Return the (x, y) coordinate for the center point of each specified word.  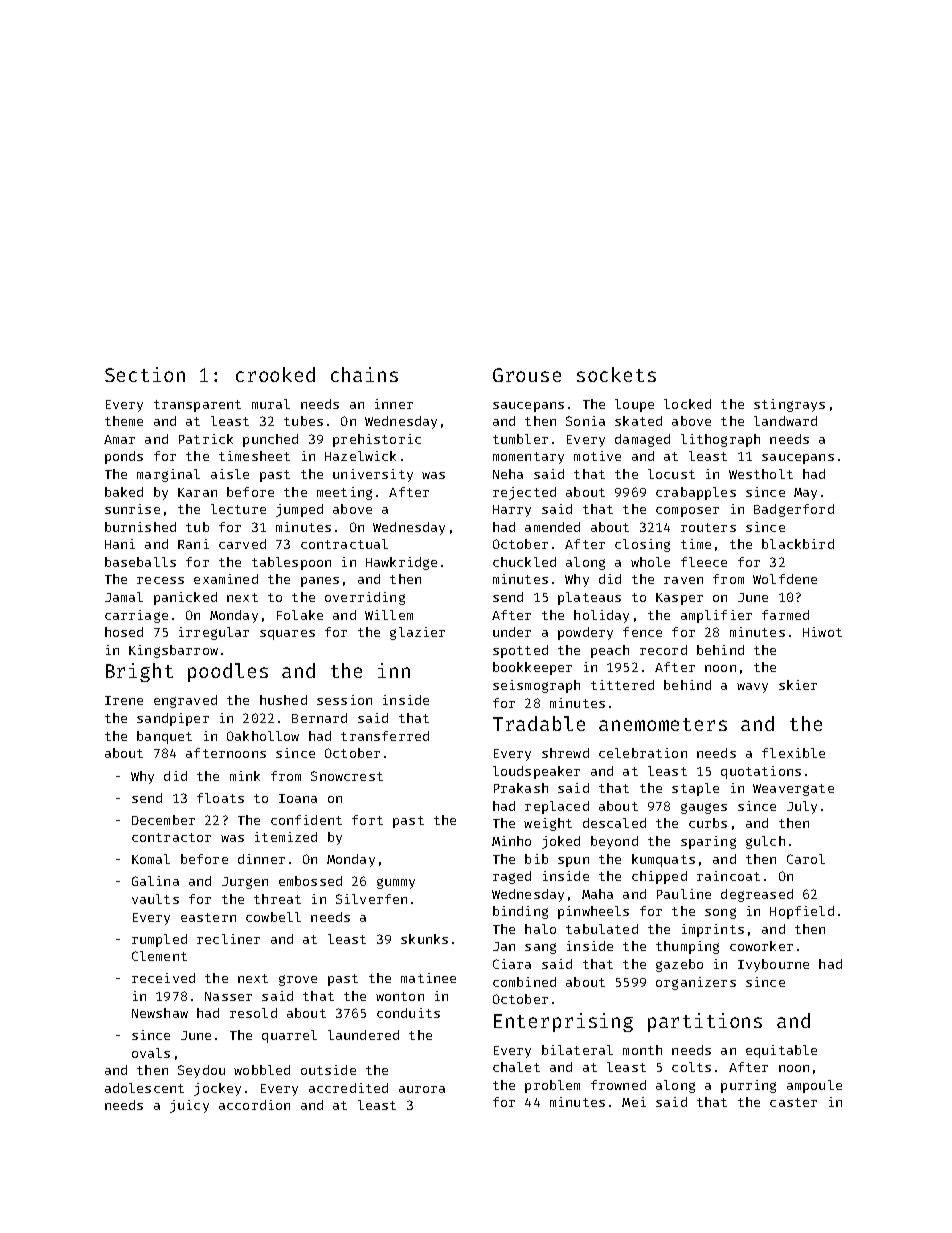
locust (671, 474)
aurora (422, 1089)
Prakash (521, 788)
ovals (151, 1053)
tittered (622, 685)
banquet (164, 737)
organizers (696, 983)
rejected (524, 493)
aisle (230, 474)
